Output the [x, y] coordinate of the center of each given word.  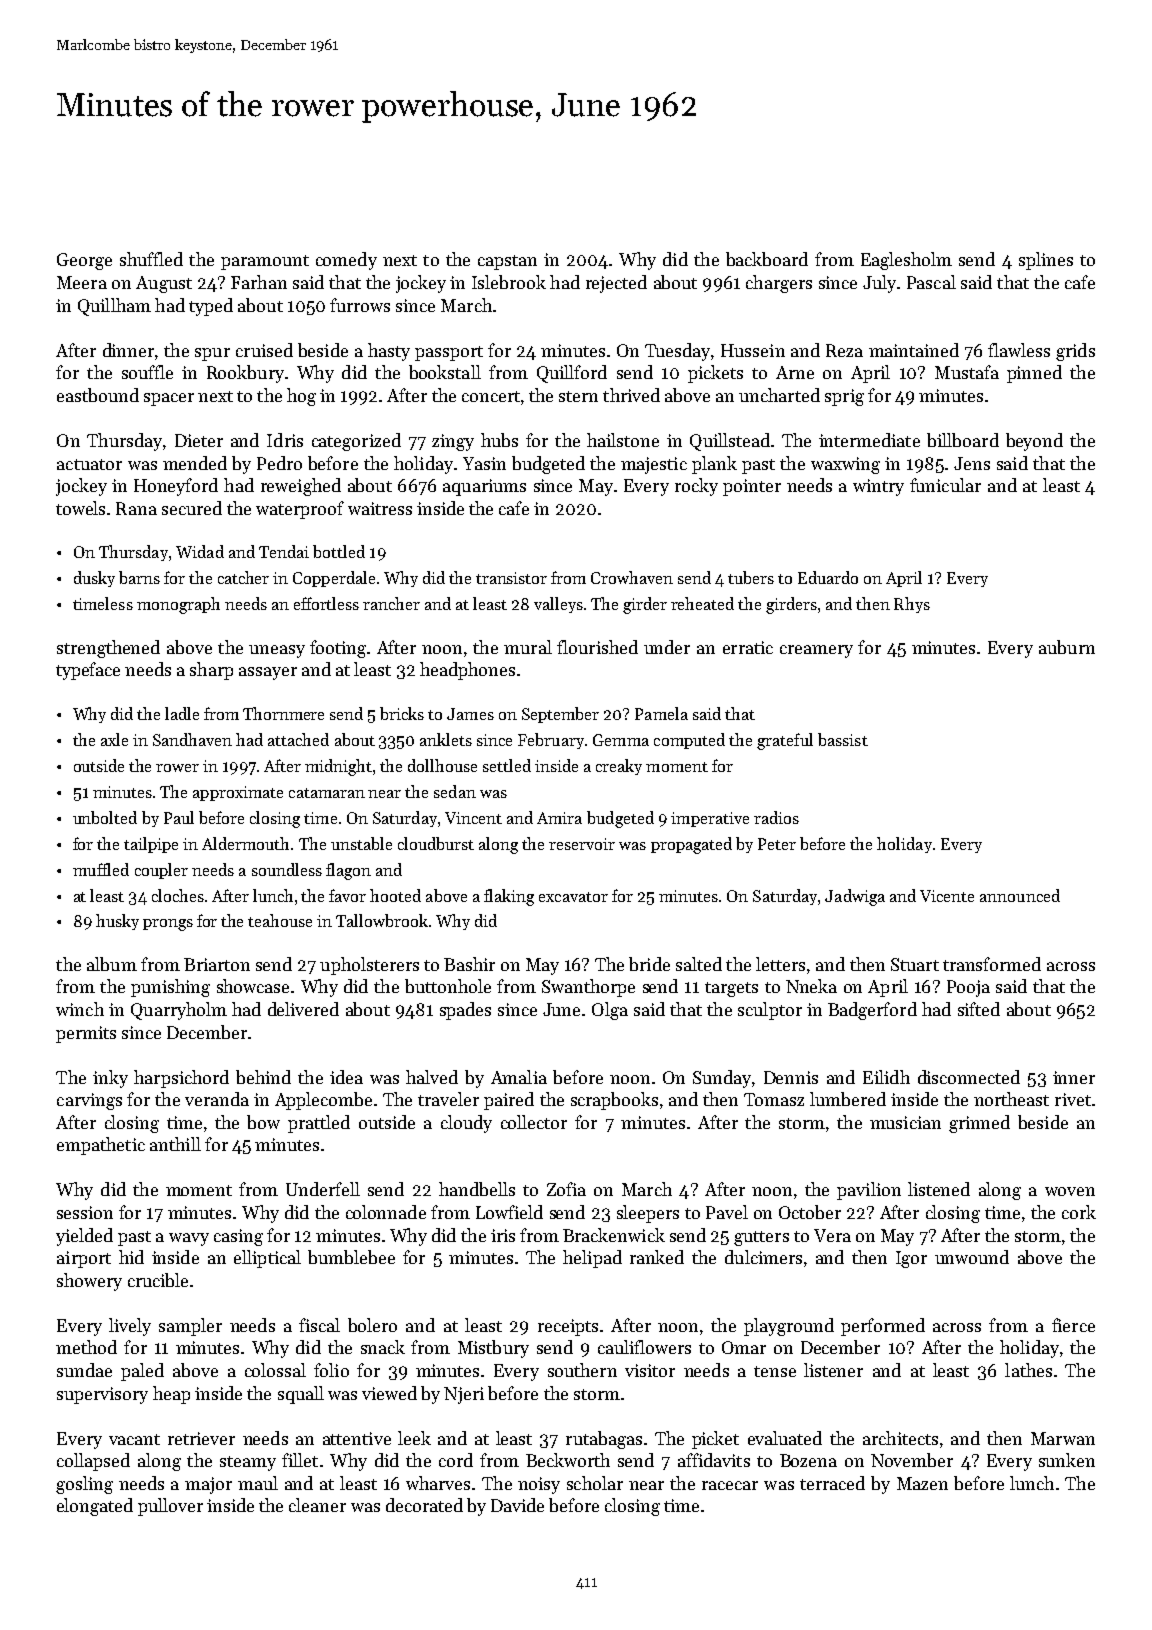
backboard [767, 259]
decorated [424, 1505]
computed [689, 741]
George [84, 261]
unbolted [105, 817]
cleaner [317, 1505]
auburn [1067, 647]
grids [1075, 352]
